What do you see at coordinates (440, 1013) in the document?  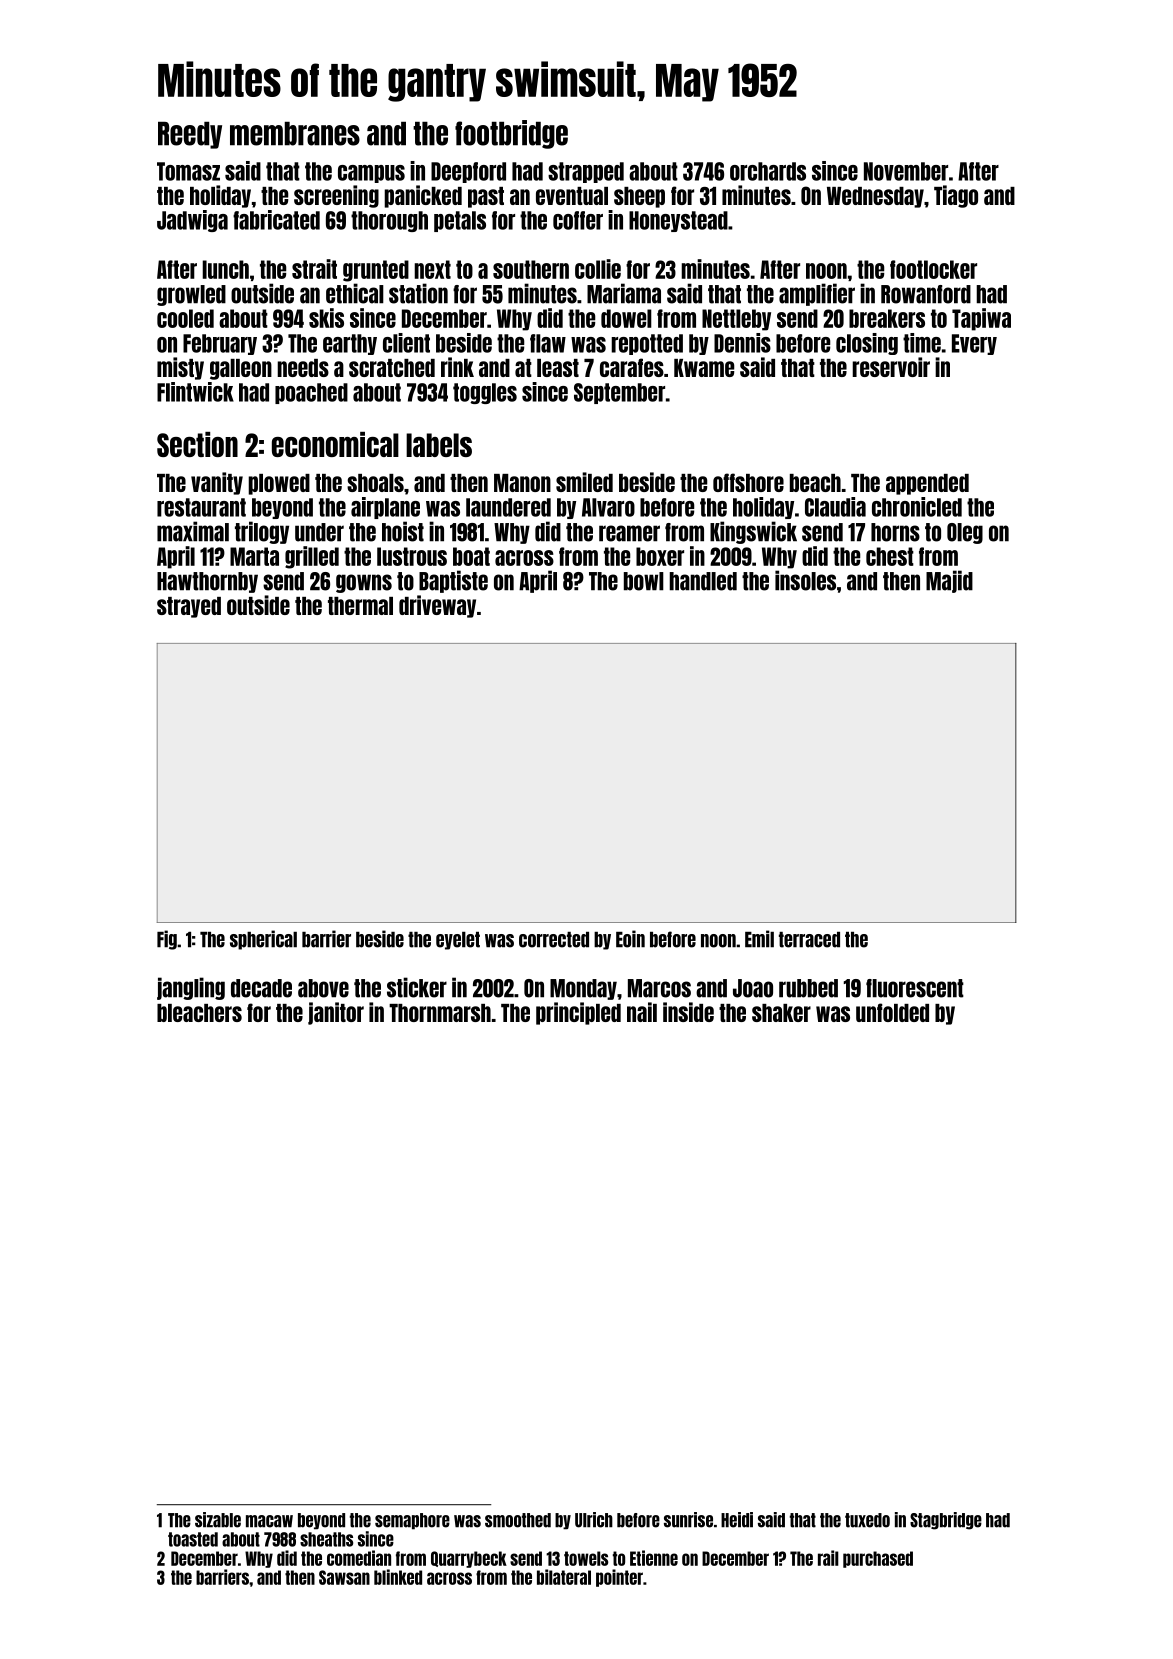 I see `Thornmarsh` at bounding box center [440, 1013].
